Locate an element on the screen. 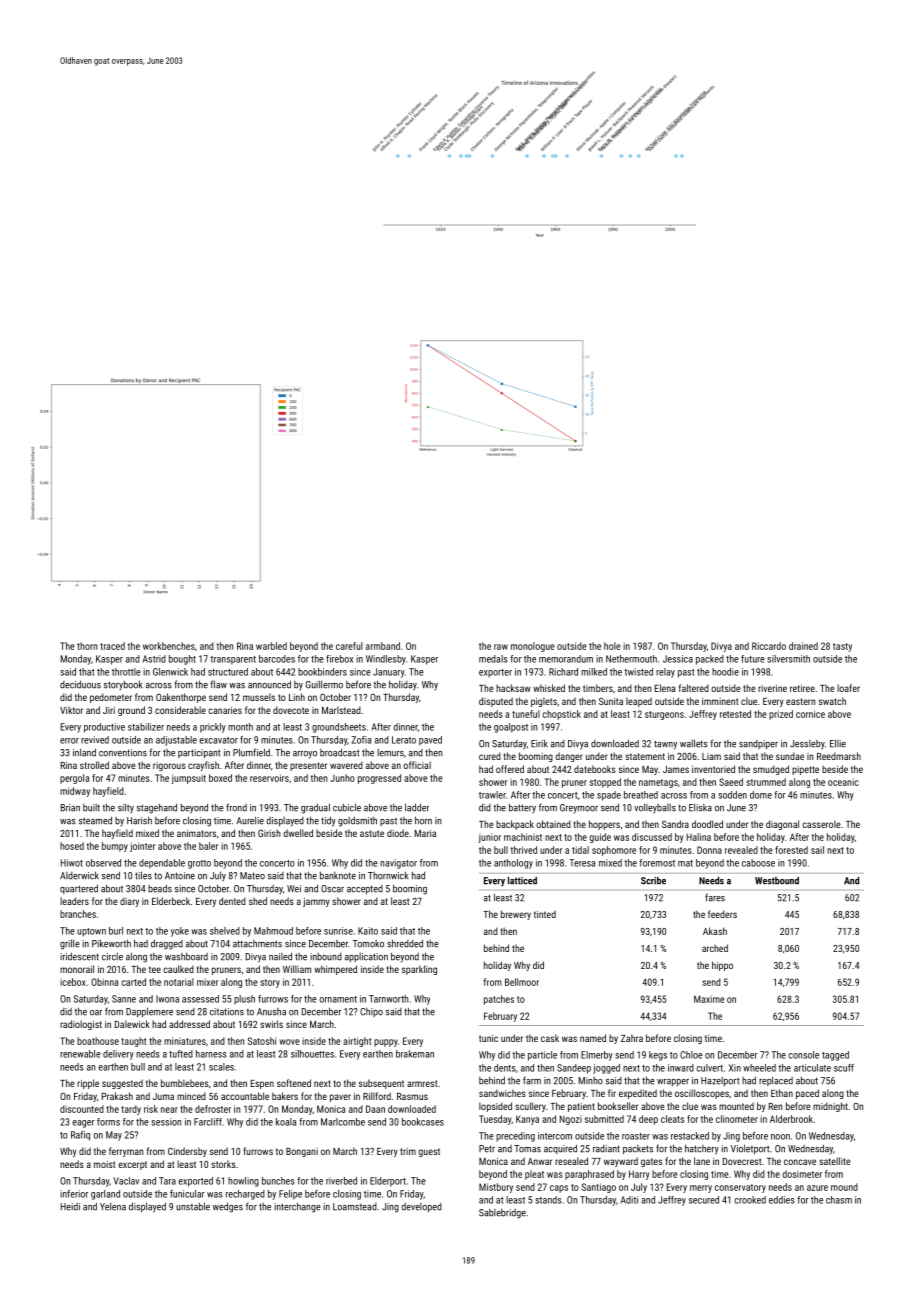 The image size is (924, 1308). careful is located at coordinates (349, 646).
